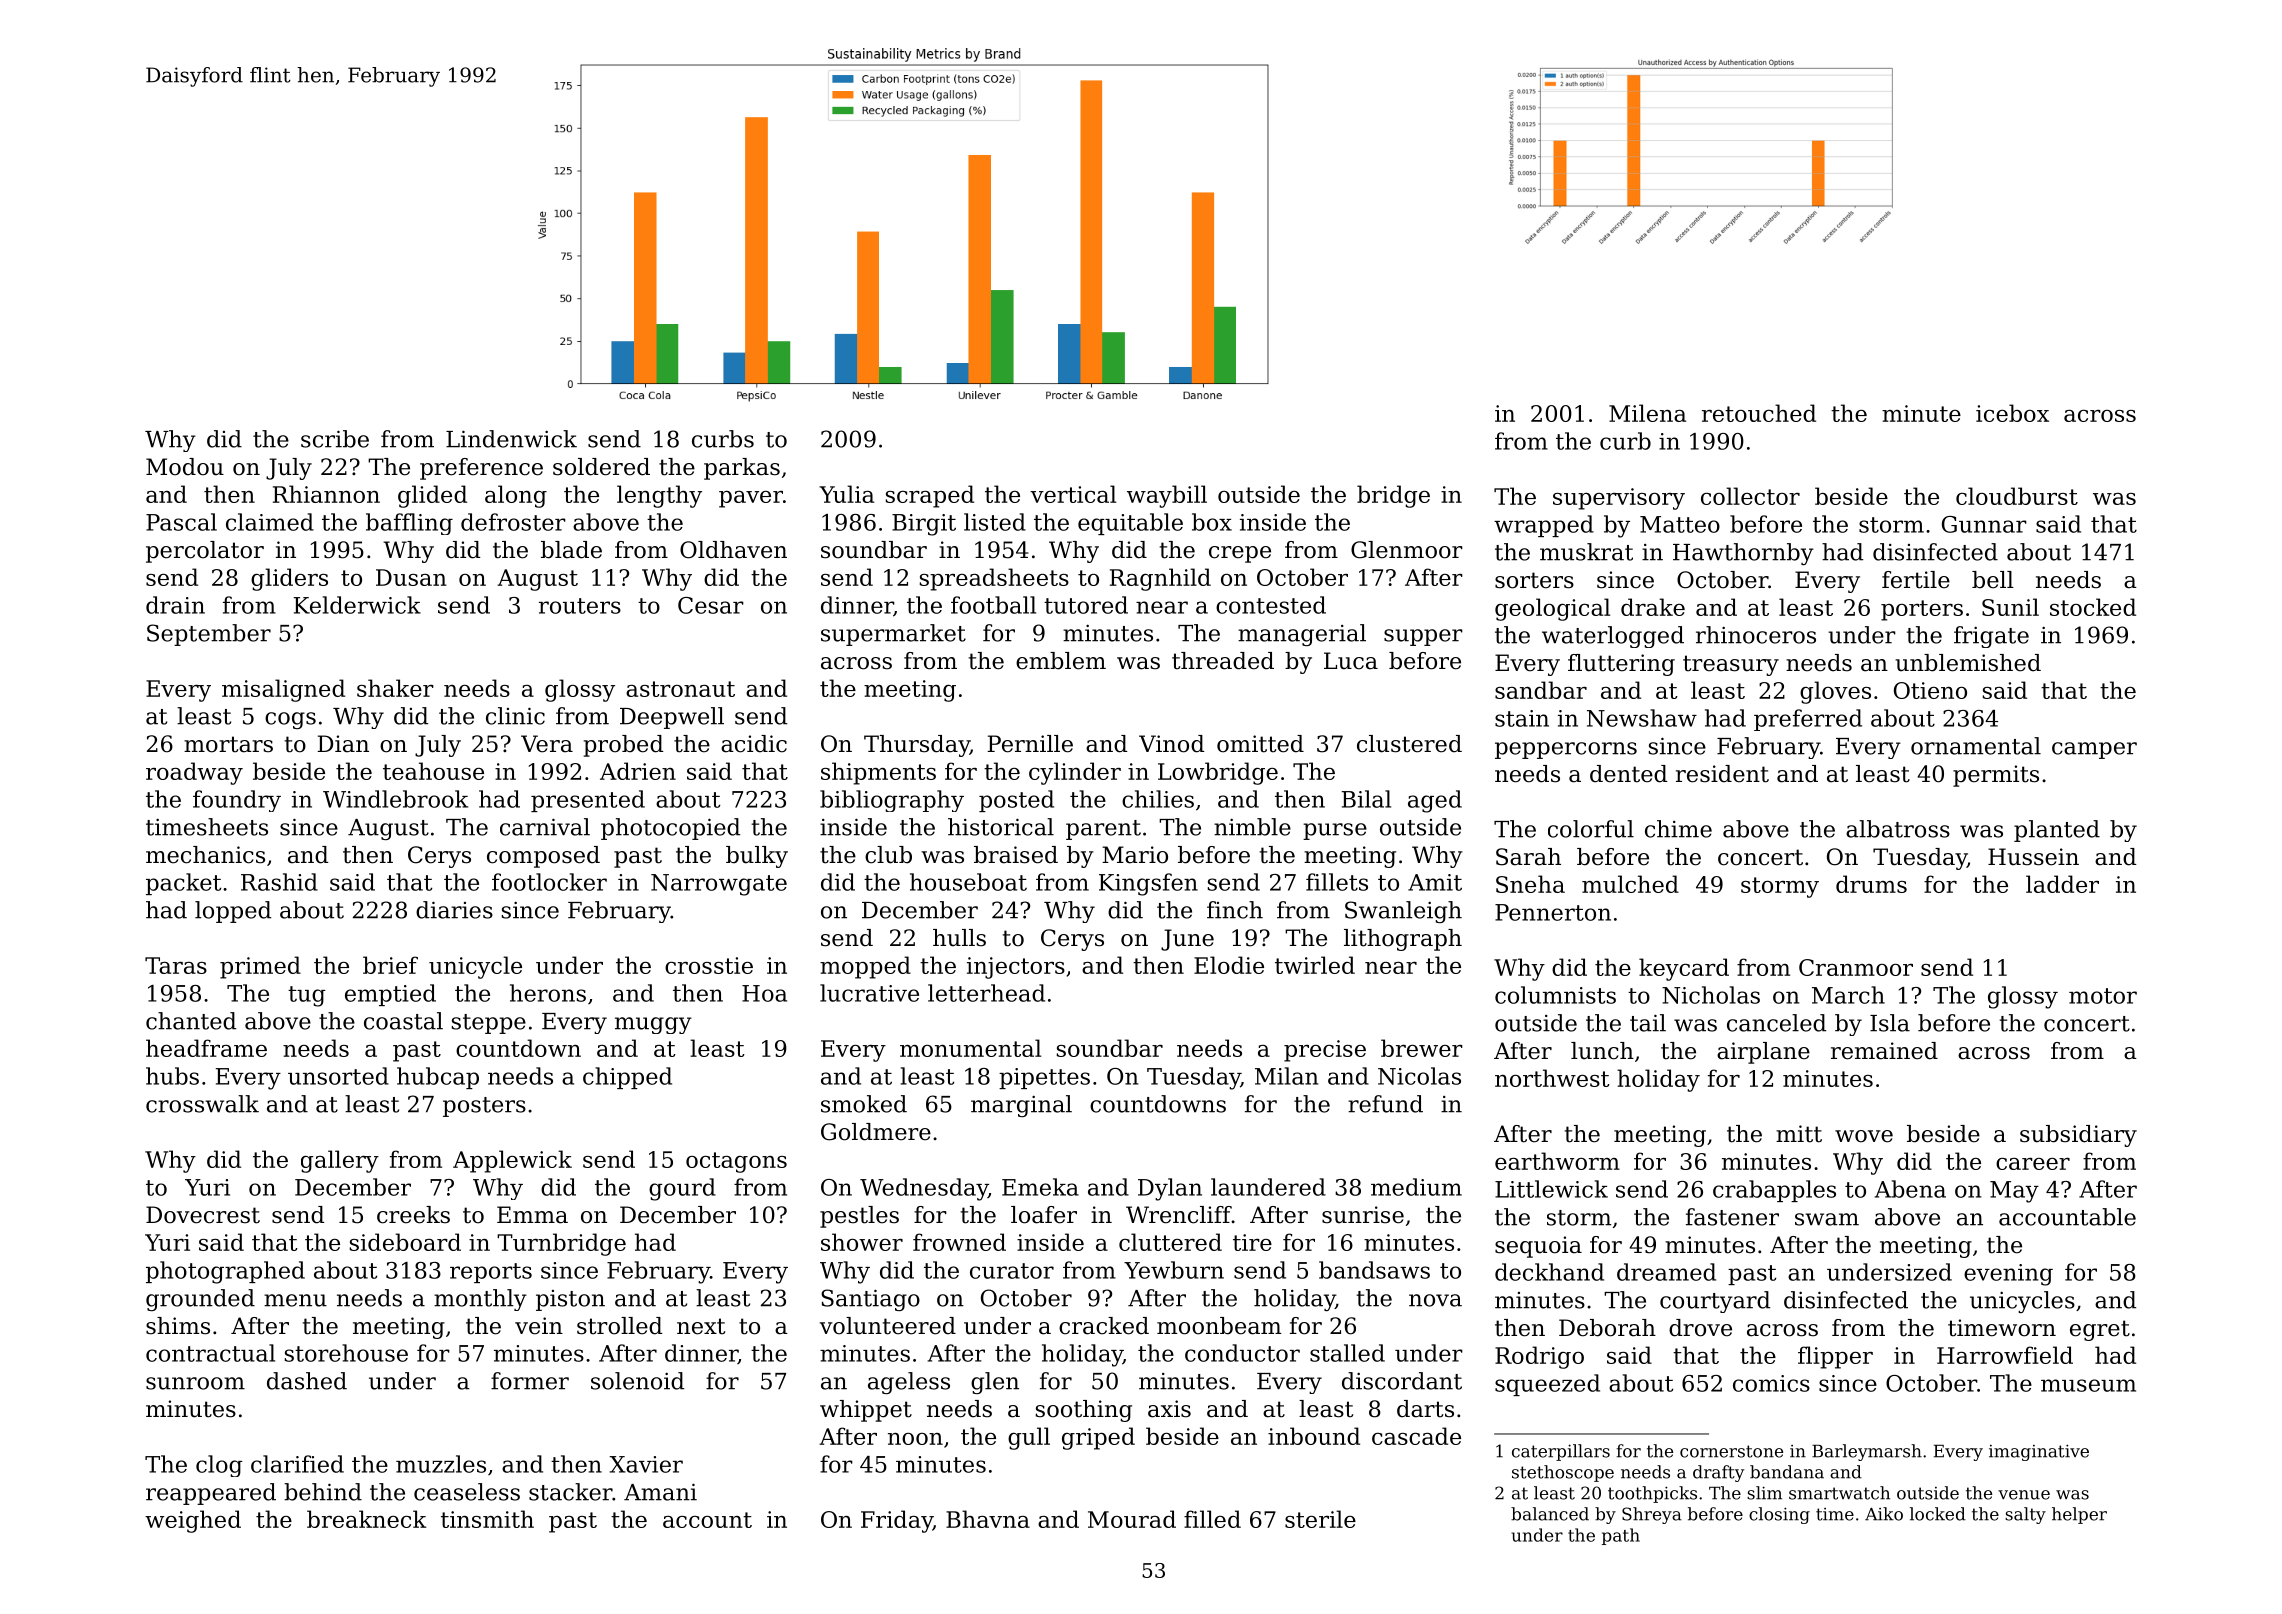 Image resolution: width=2282 pixels, height=1614 pixels. I want to click on Modou, so click(185, 467).
